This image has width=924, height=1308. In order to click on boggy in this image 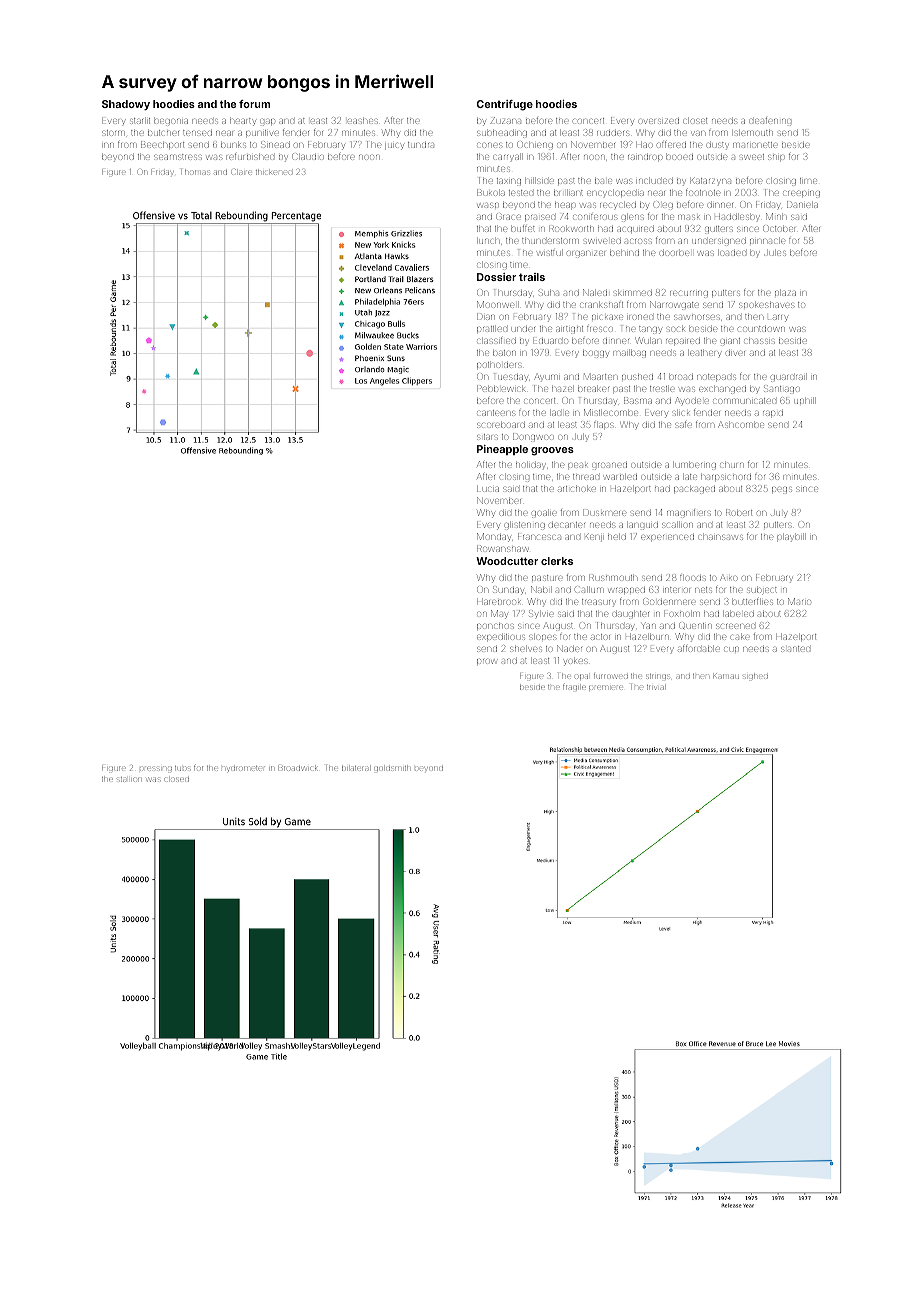, I will do `click(595, 354)`.
